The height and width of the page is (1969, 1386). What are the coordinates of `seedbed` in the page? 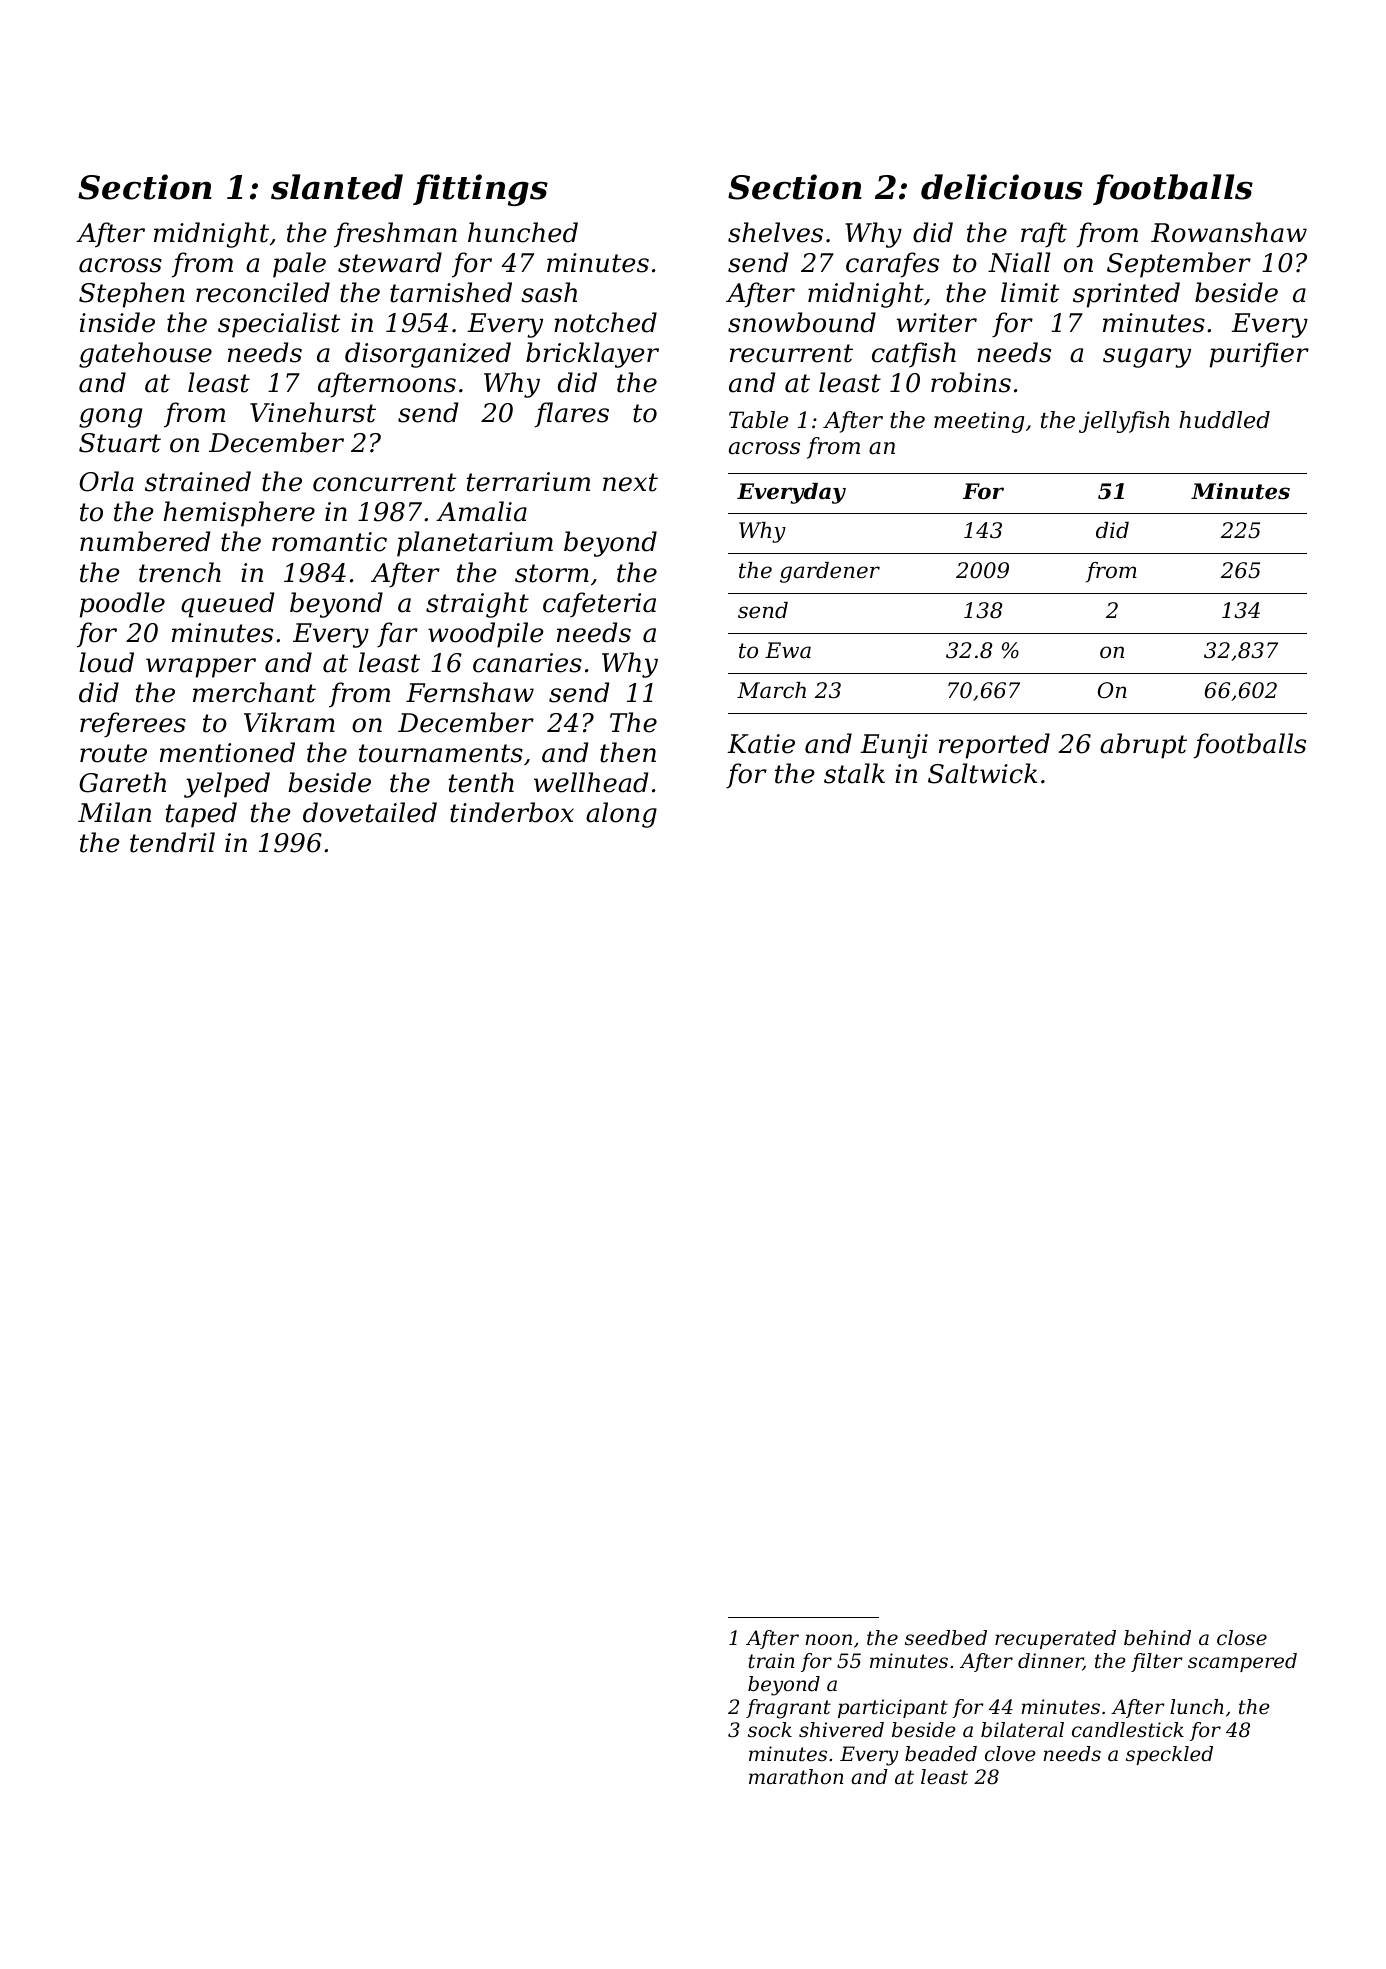 It's located at (946, 1638).
